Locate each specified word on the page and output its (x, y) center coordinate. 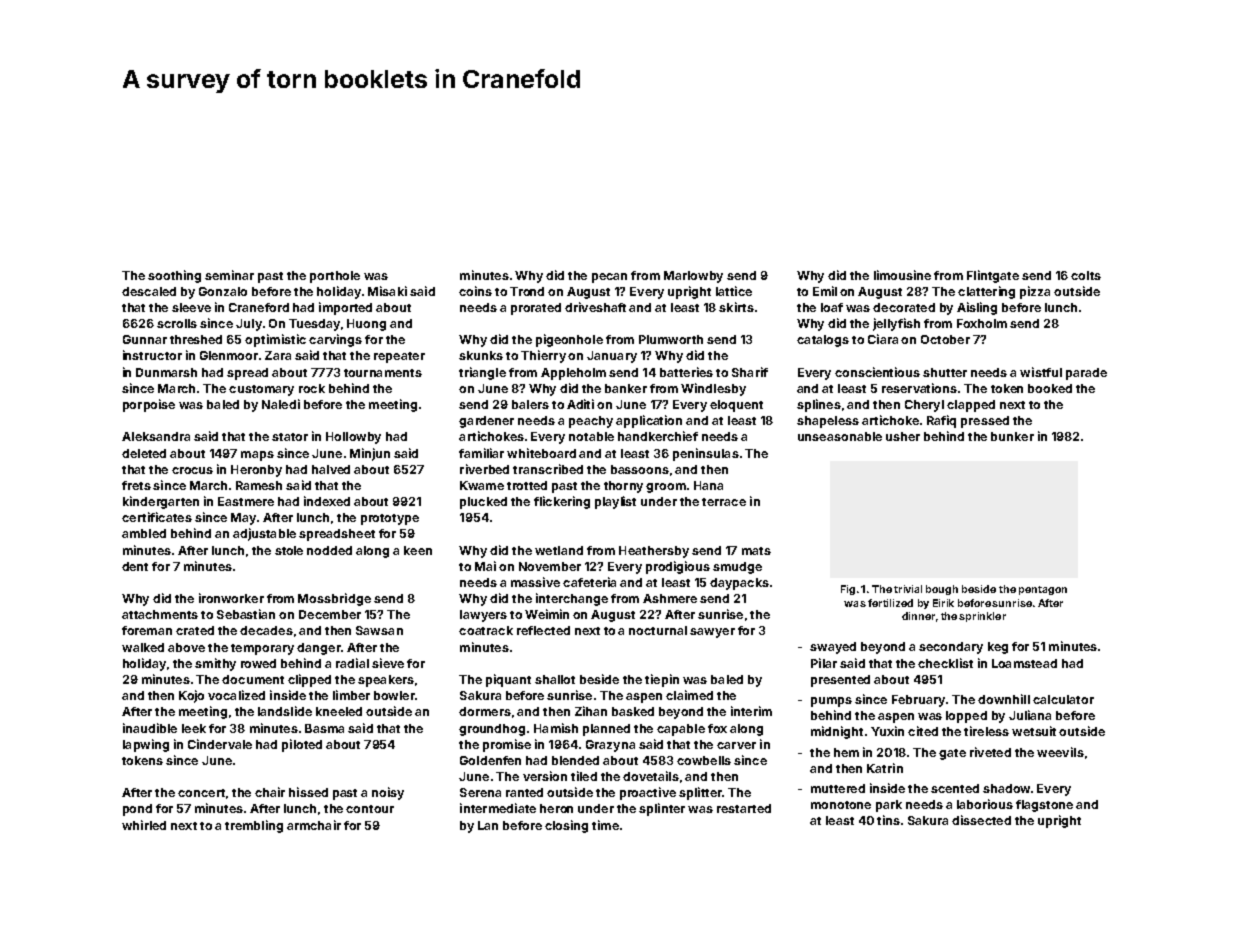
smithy (215, 664)
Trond (527, 291)
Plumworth (671, 339)
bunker (1012, 436)
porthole (335, 277)
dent (135, 566)
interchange (572, 599)
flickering (562, 502)
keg (998, 648)
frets (136, 485)
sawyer (712, 633)
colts (1086, 275)
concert (201, 793)
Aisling (977, 308)
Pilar (824, 663)
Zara (278, 355)
